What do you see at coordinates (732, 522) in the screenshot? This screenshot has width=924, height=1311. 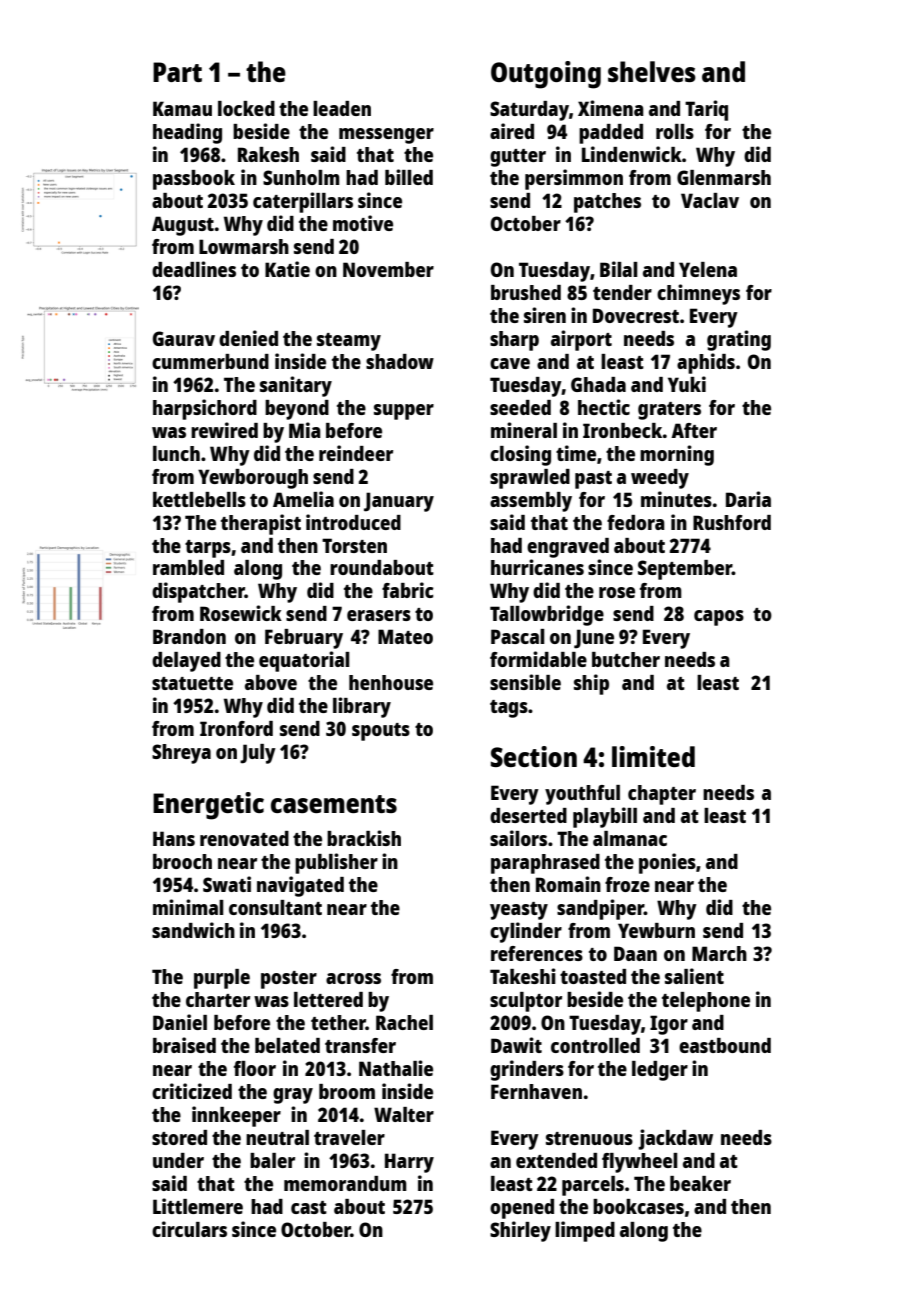 I see `Rushford` at bounding box center [732, 522].
